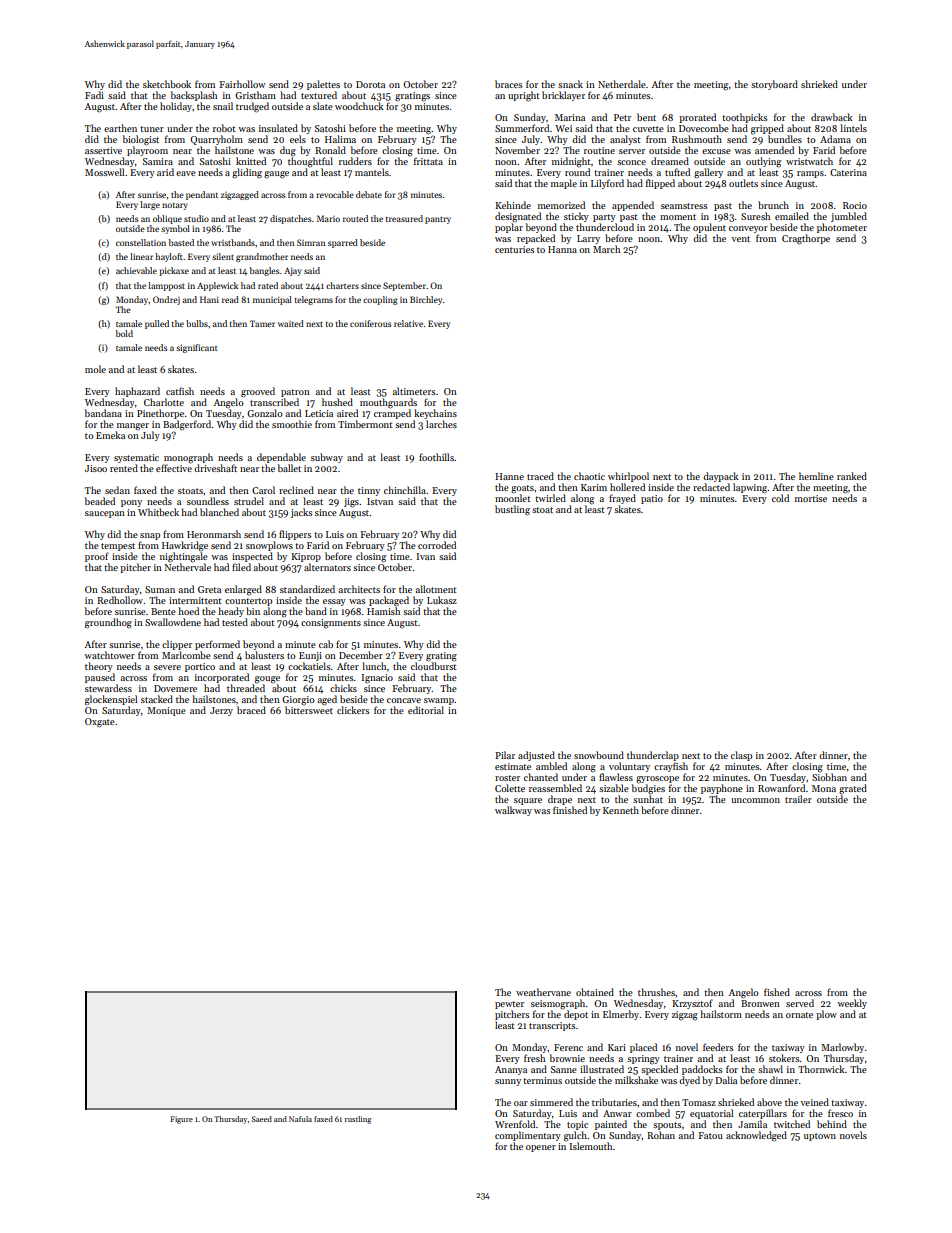 This screenshot has height=1233, width=952. What do you see at coordinates (505, 755) in the screenshot?
I see `Pilar` at bounding box center [505, 755].
